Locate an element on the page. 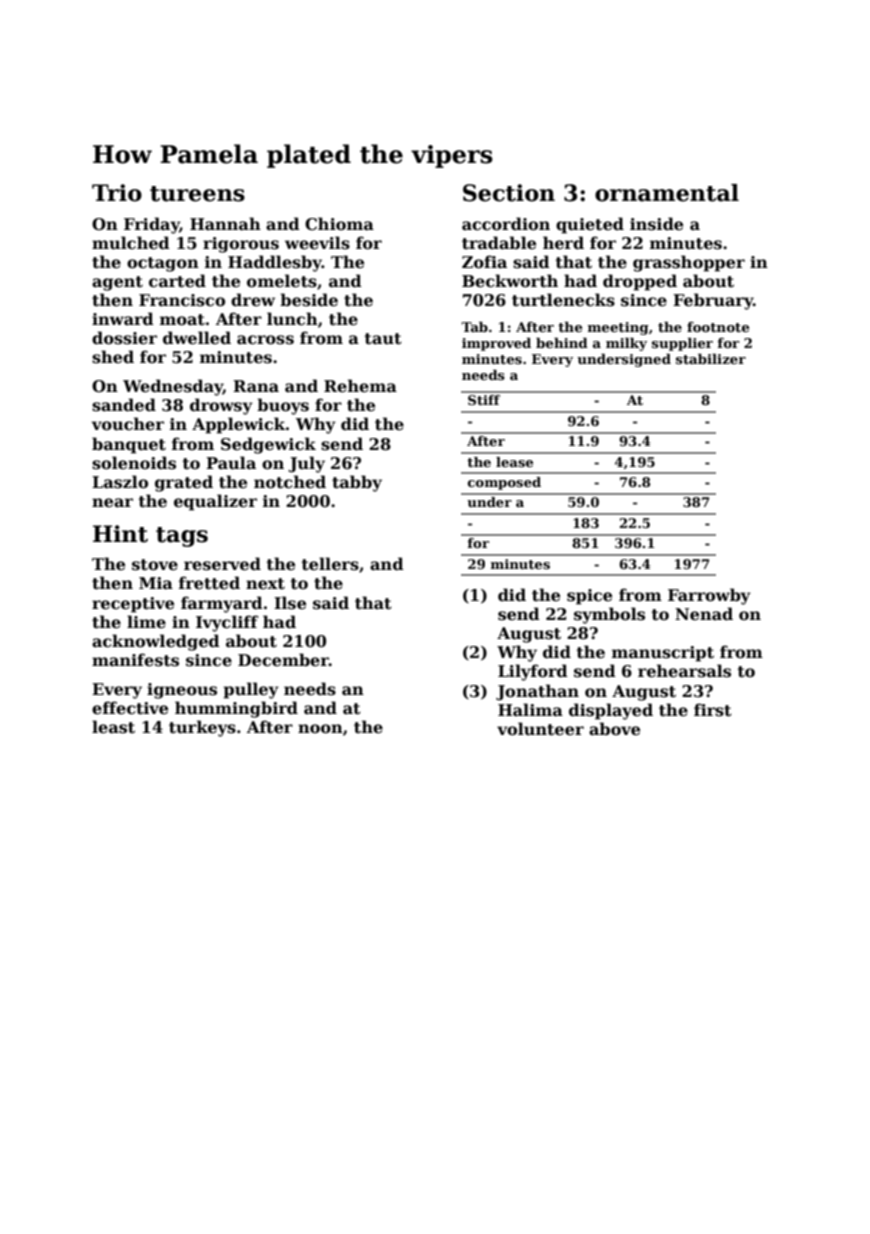 The width and height of the document is (870, 1234). Halima is located at coordinates (530, 709).
